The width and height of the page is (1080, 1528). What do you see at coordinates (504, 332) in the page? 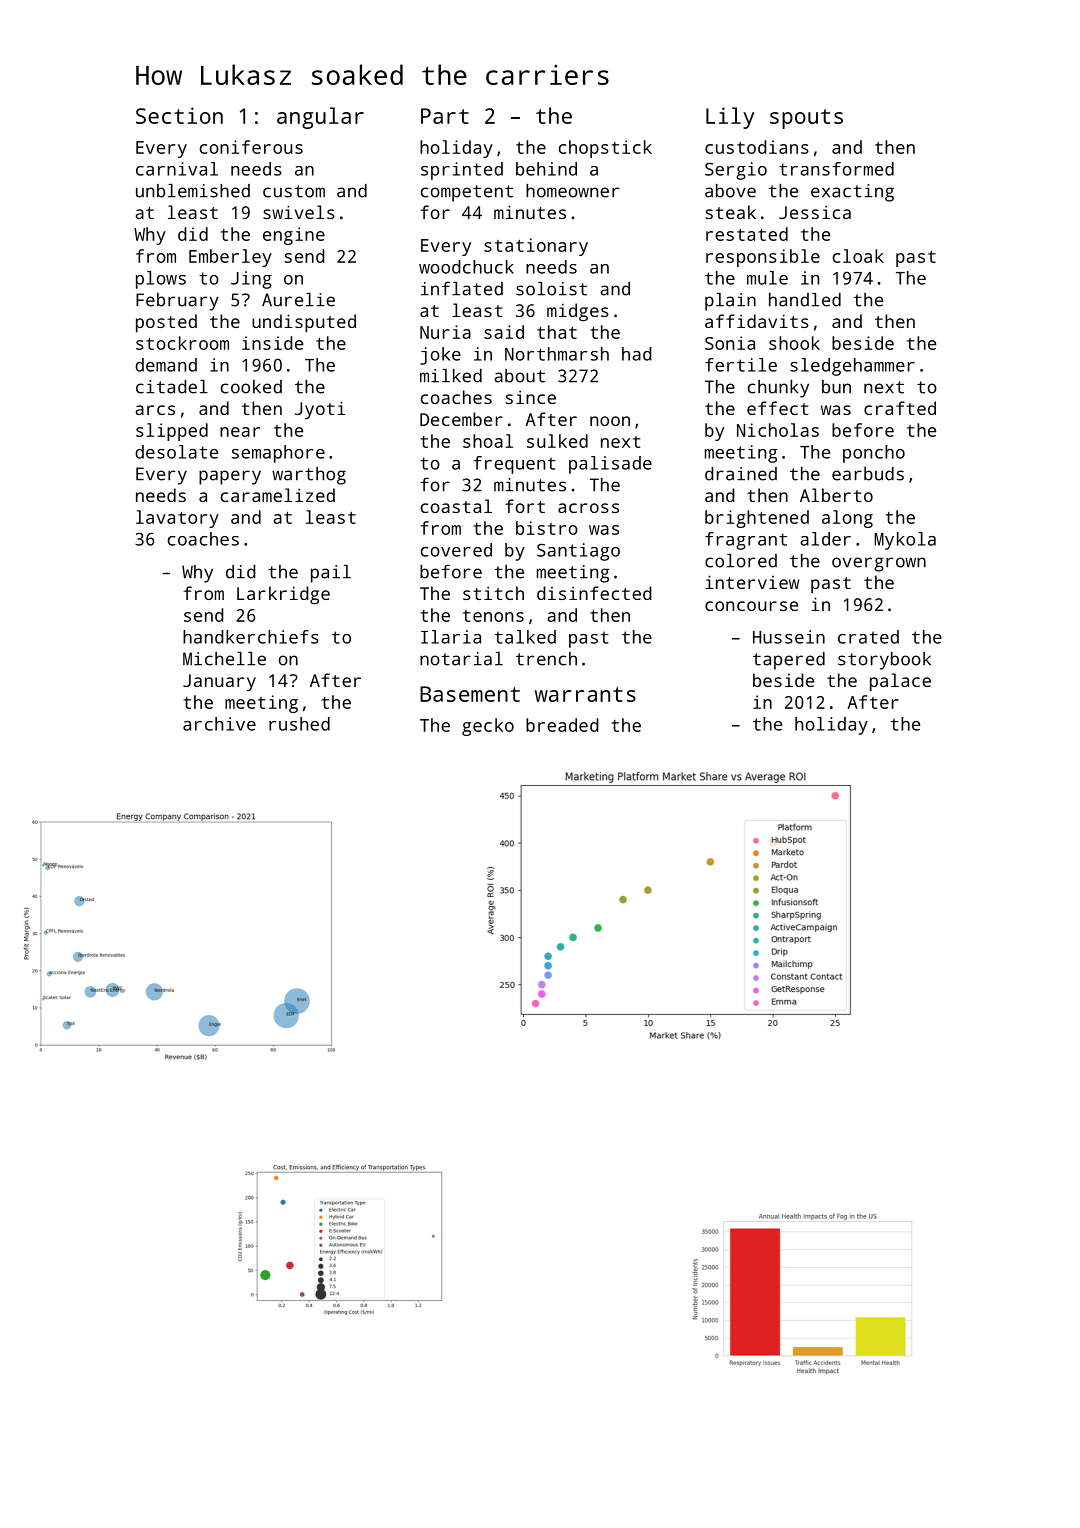
I see `said` at bounding box center [504, 332].
